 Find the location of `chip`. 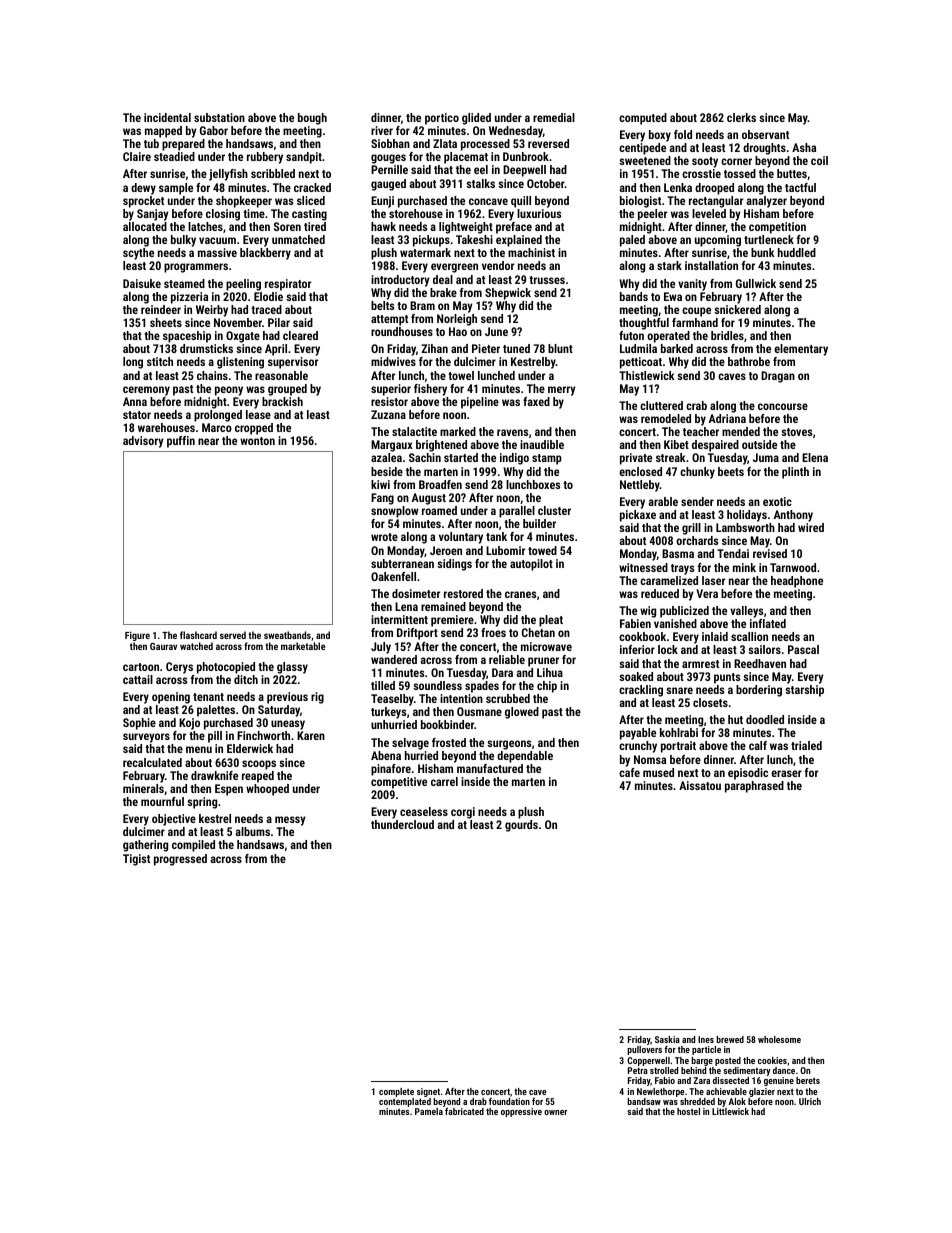

chip is located at coordinates (547, 687).
